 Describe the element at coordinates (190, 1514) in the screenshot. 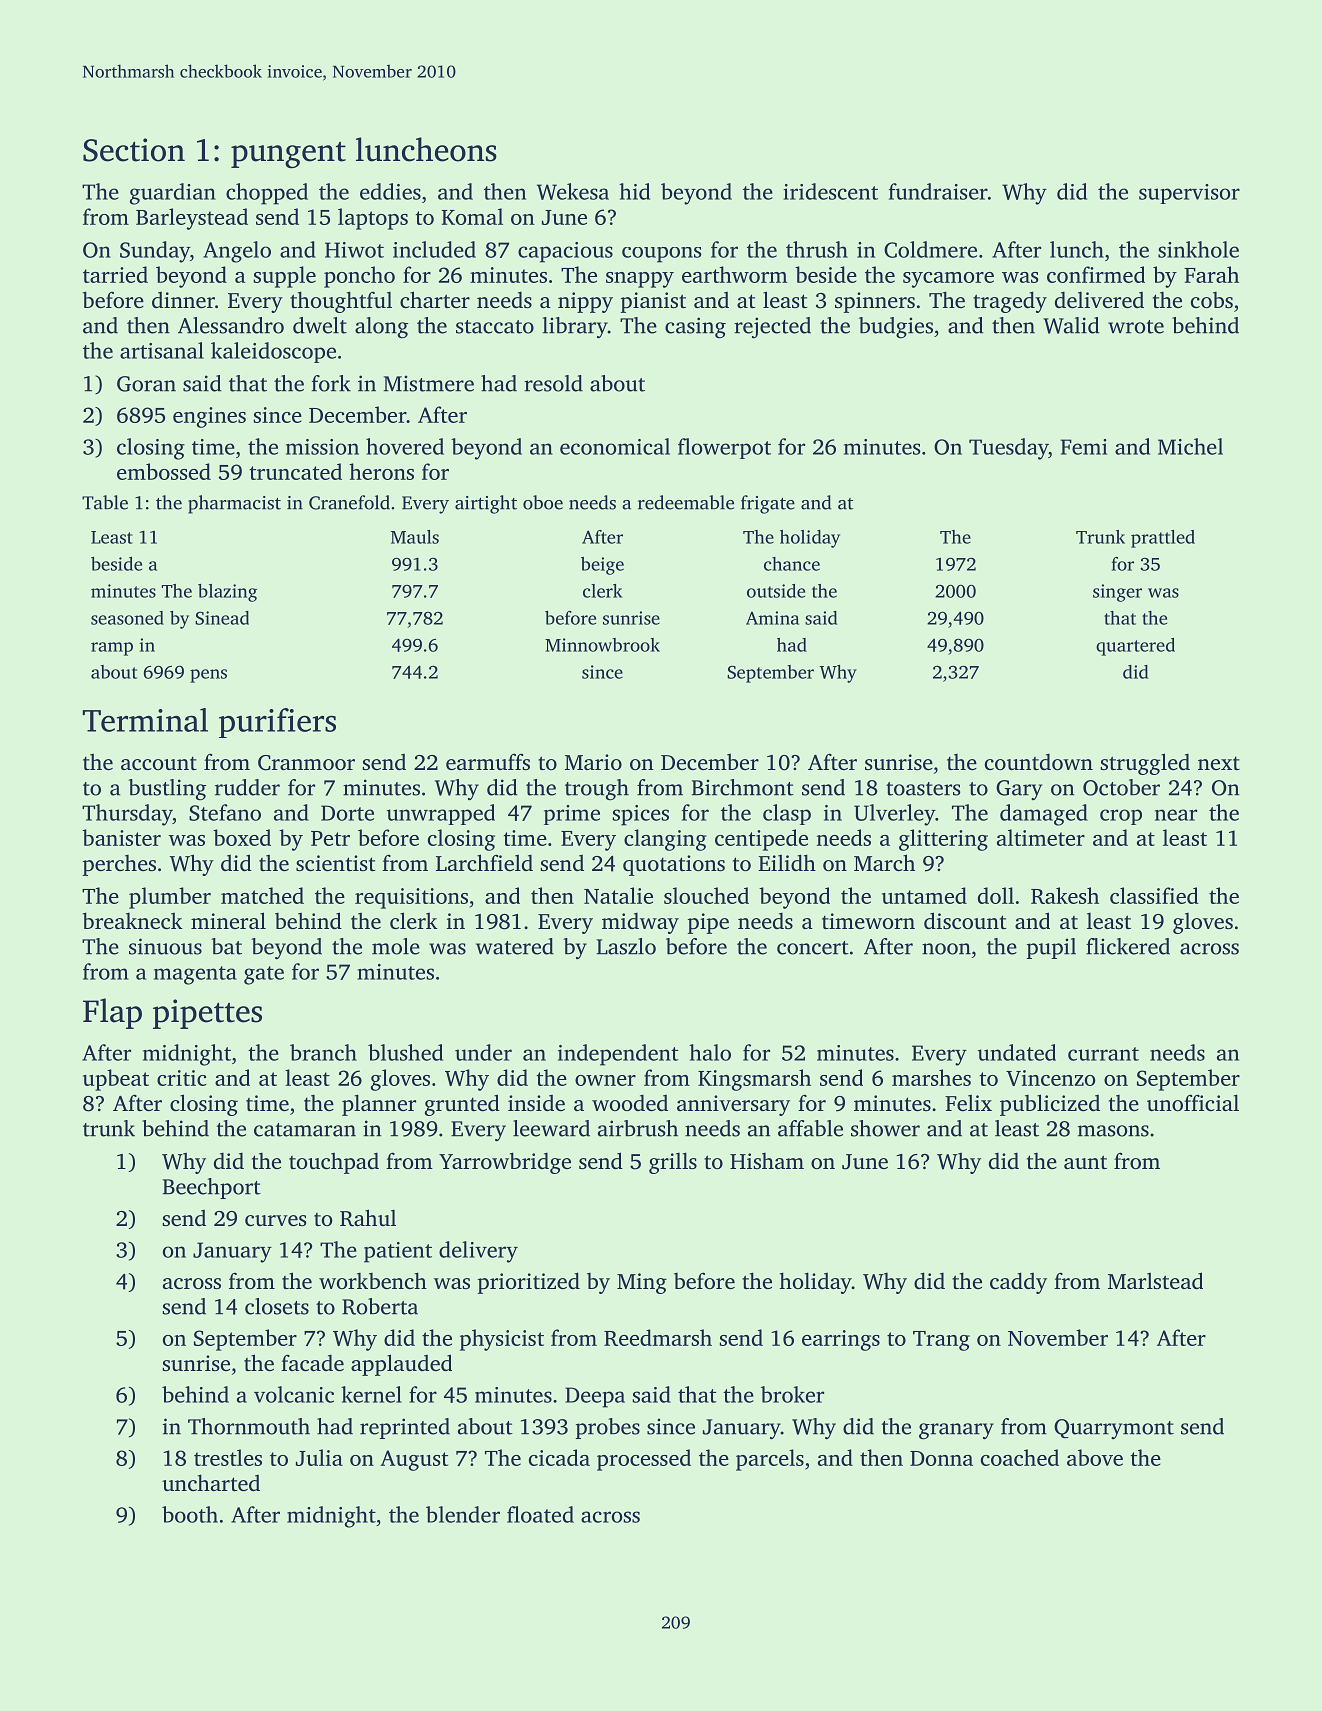

I see `booth` at that location.
